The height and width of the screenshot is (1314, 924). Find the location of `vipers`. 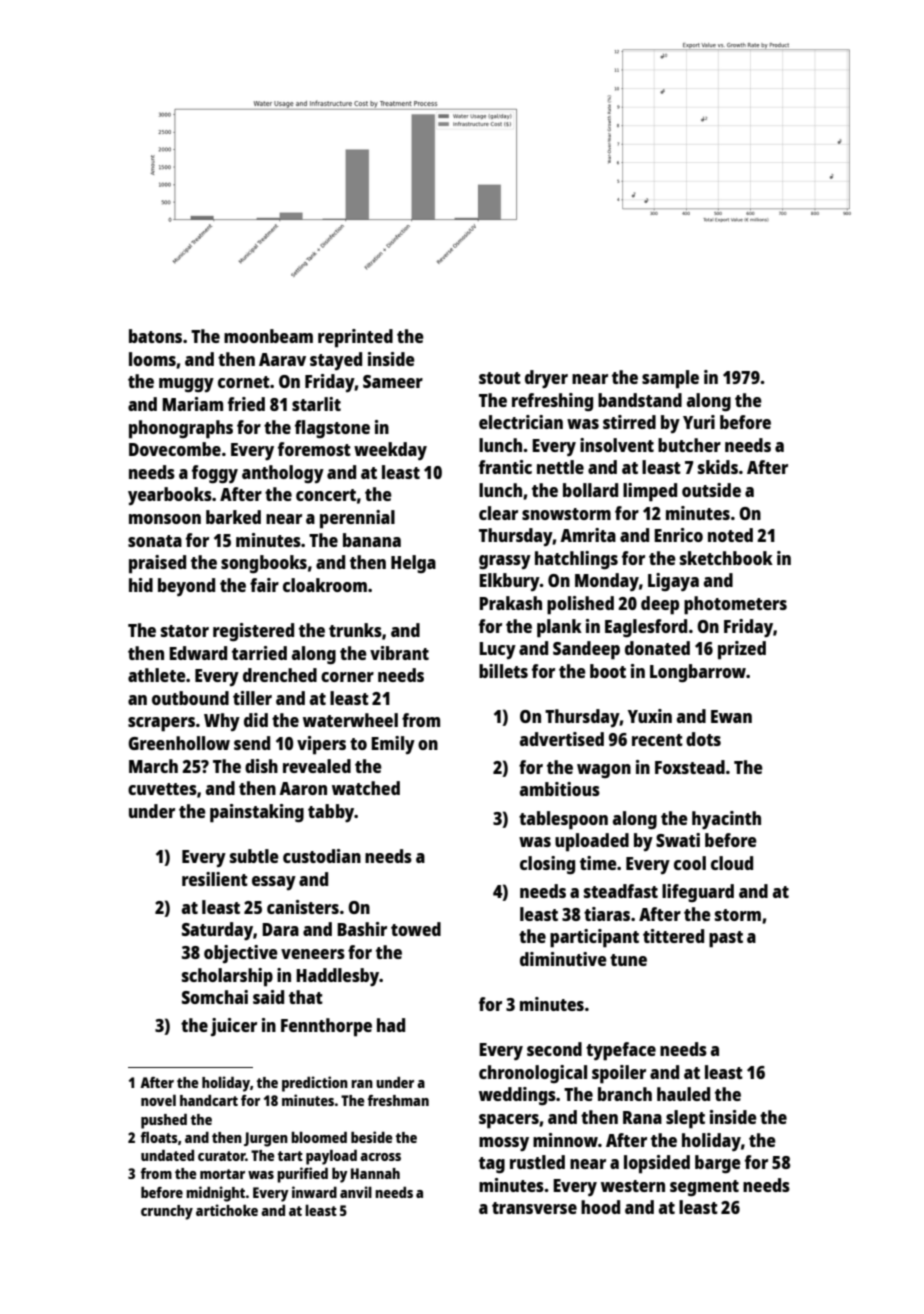

vipers is located at coordinates (321, 745).
